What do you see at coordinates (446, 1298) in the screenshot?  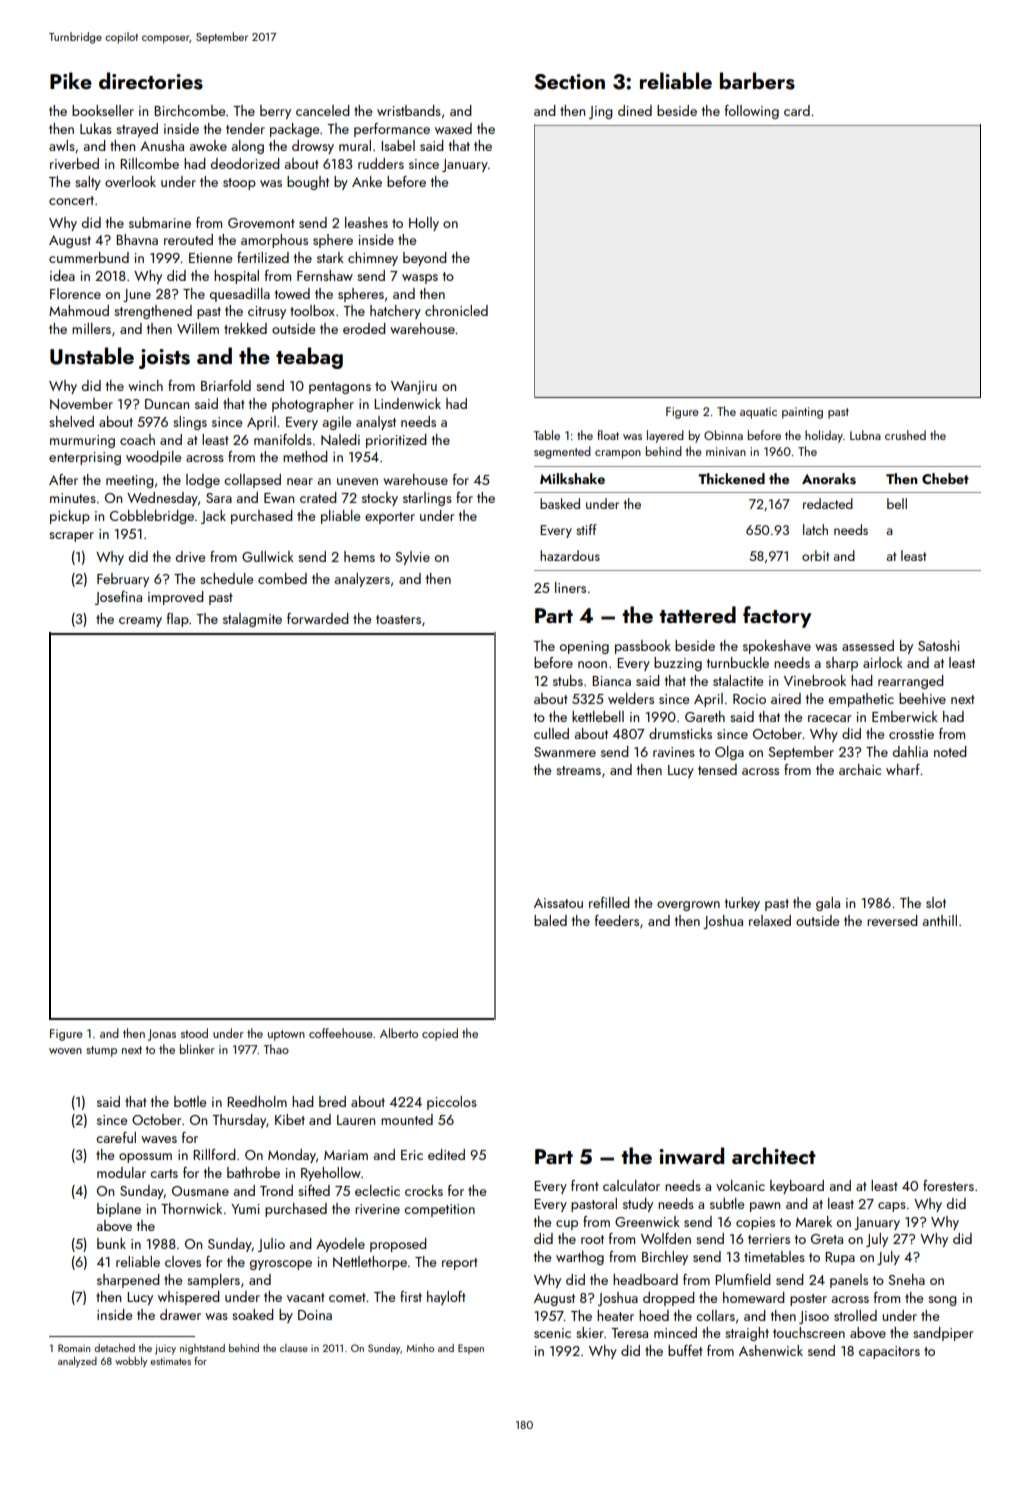 I see `hayloft` at bounding box center [446, 1298].
